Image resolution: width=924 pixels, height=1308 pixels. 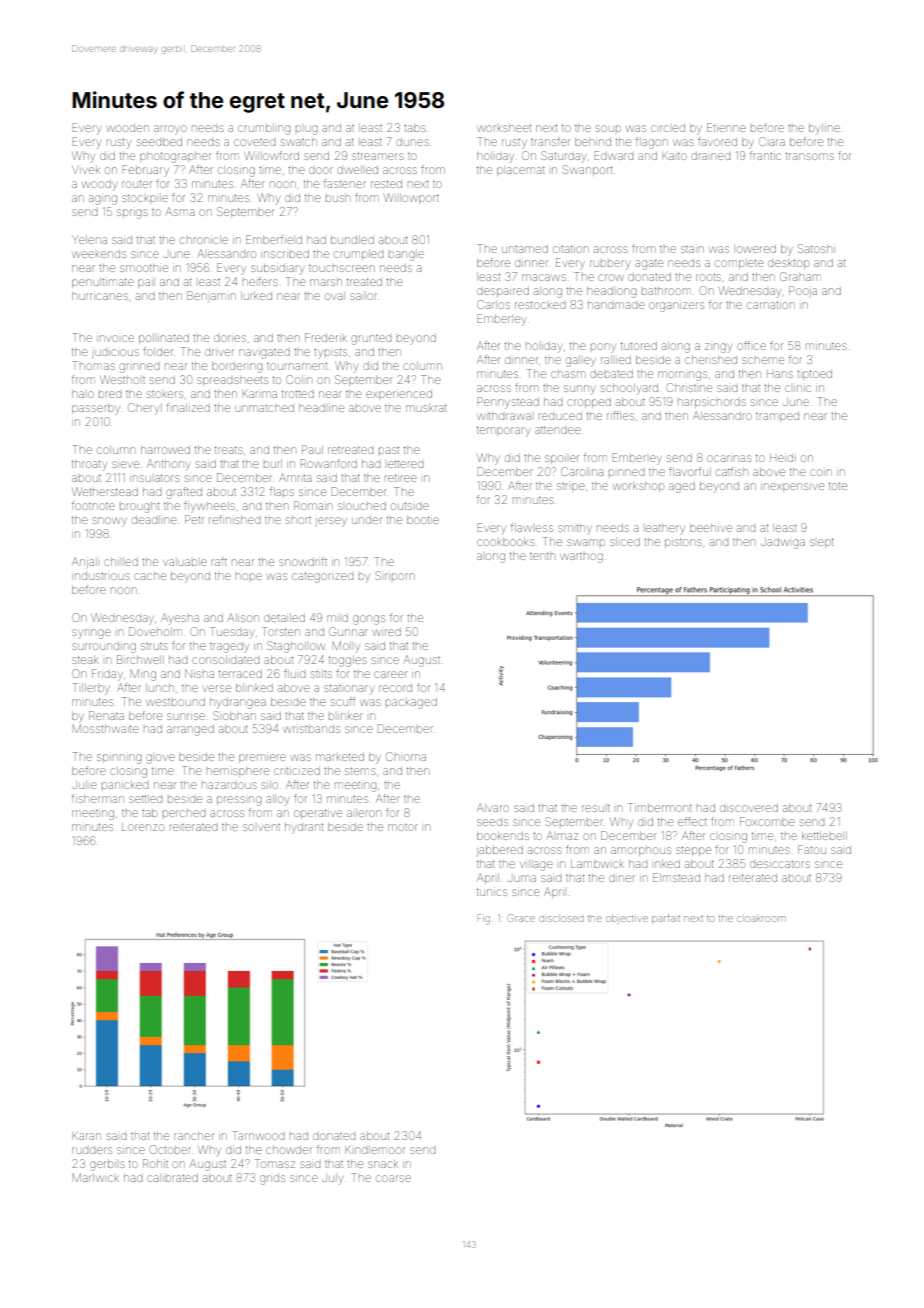 I want to click on riffles, so click(x=620, y=415).
